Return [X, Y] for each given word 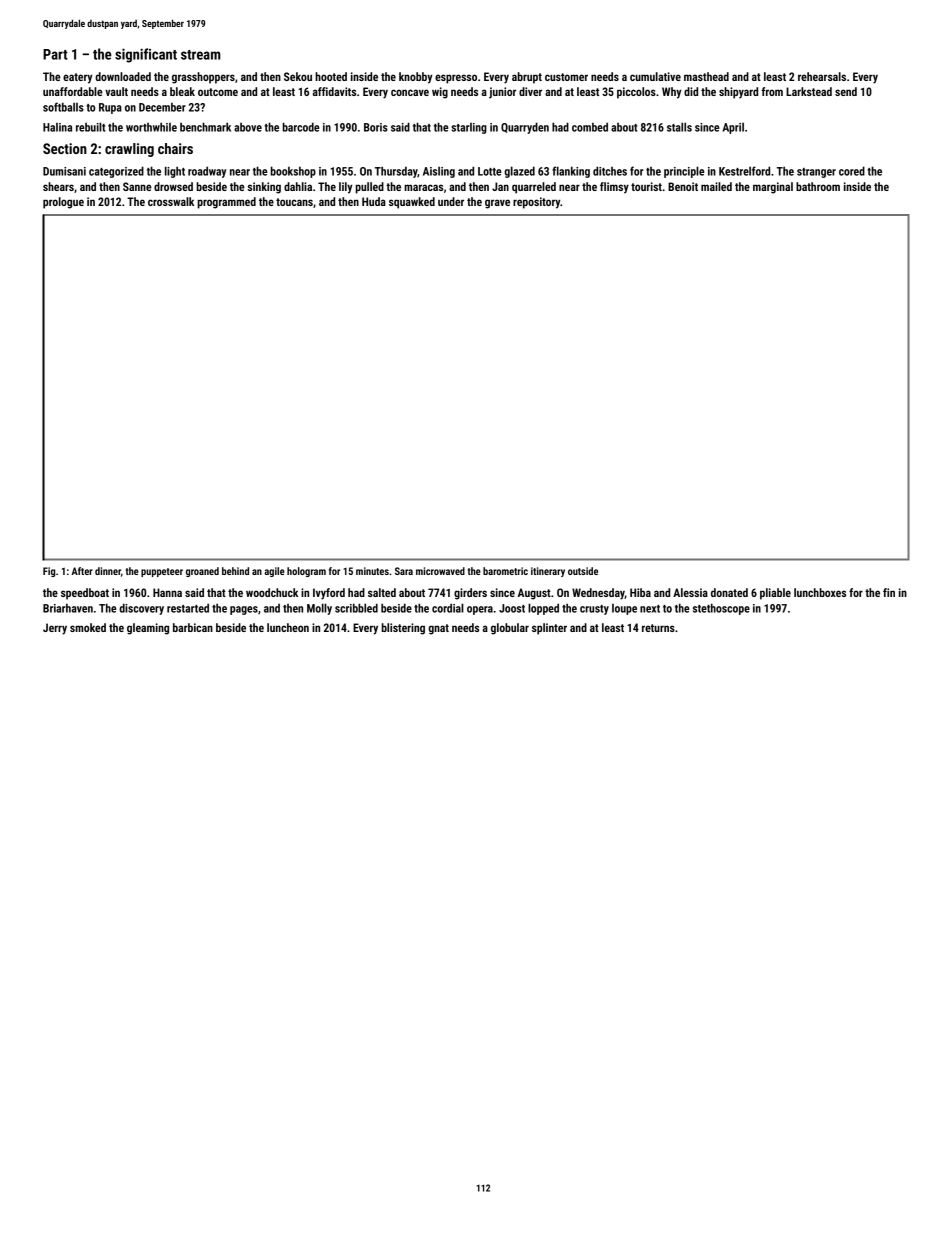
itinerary [548, 572]
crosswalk [171, 201]
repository [536, 203]
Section [65, 148]
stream [201, 55]
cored [852, 171]
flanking [571, 172]
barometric [505, 571]
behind [235, 571]
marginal [773, 188]
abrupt [527, 78]
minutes [372, 571]
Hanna [167, 592]
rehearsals [822, 76]
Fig [49, 572]
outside [583, 571]
